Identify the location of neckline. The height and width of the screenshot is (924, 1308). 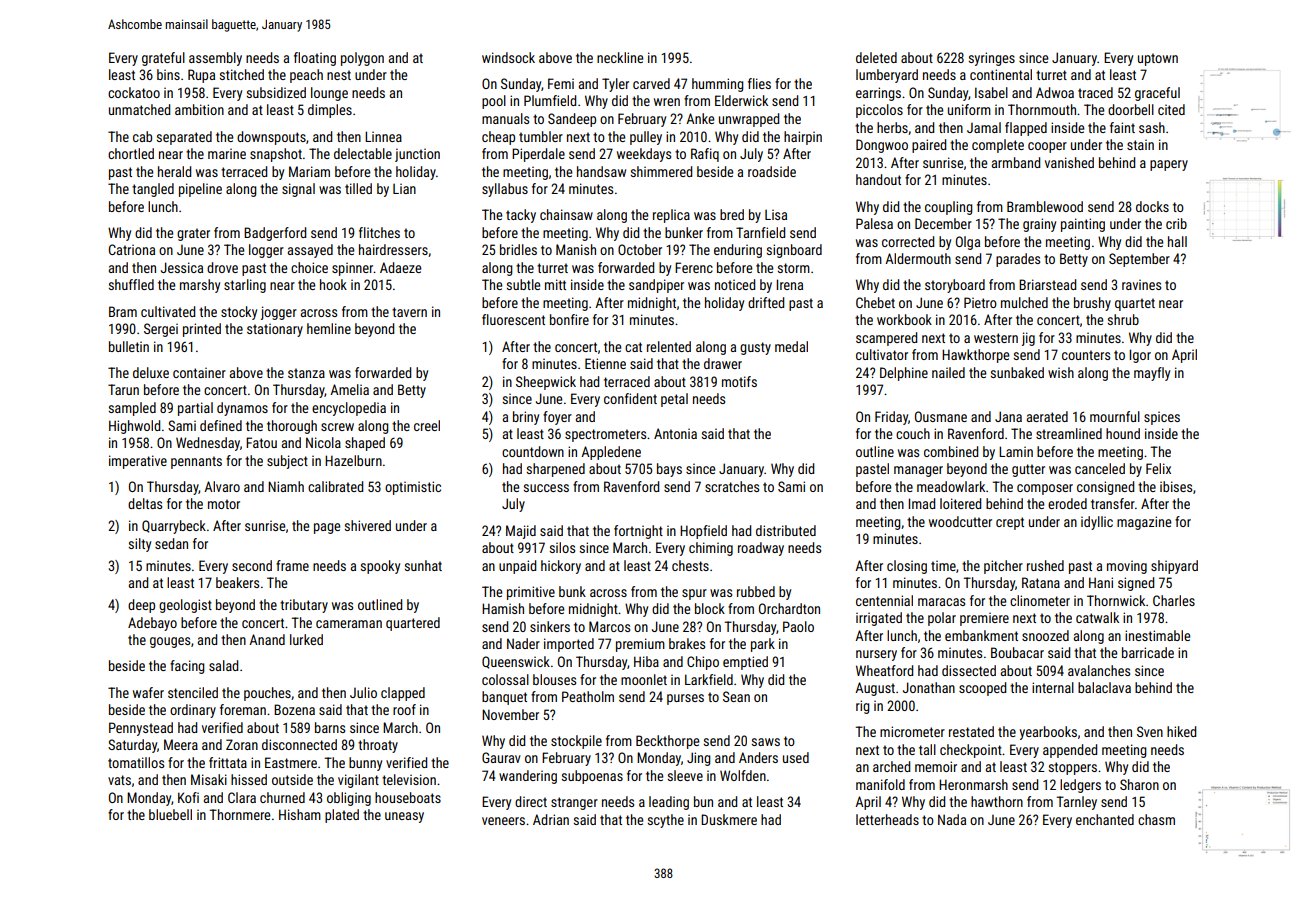
(620, 57).
